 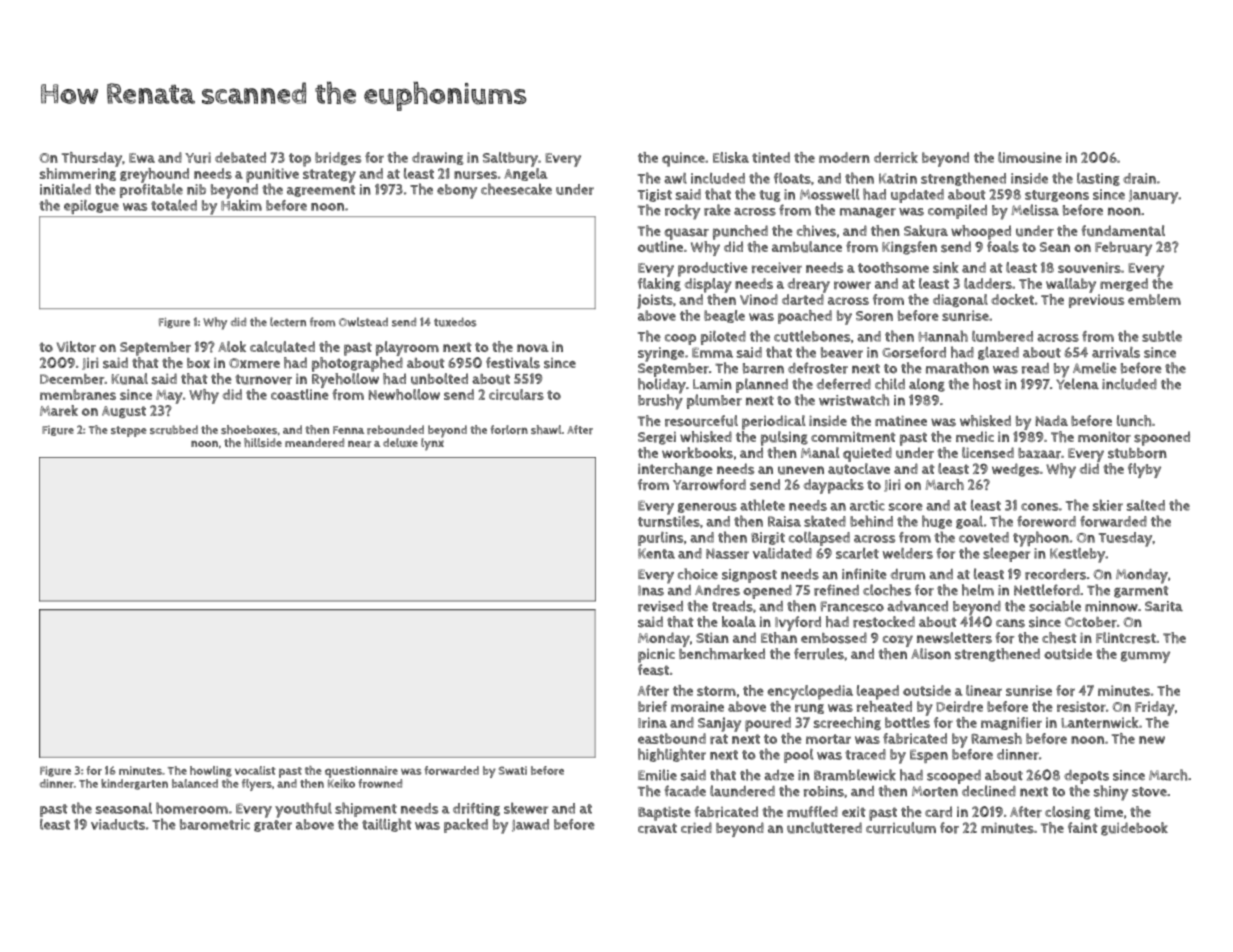 What do you see at coordinates (338, 158) in the screenshot?
I see `bridges` at bounding box center [338, 158].
